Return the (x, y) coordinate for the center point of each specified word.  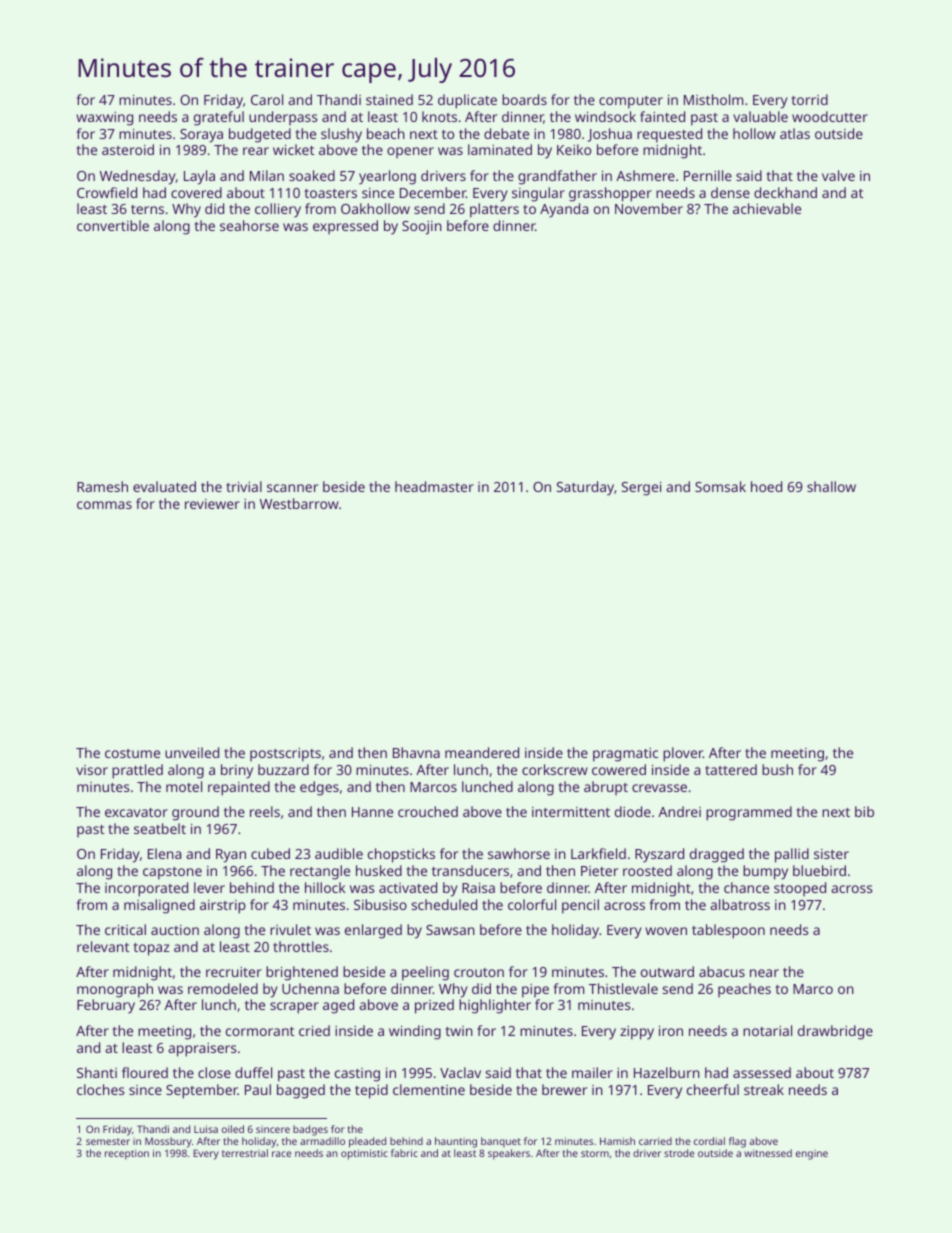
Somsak (720, 486)
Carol (267, 99)
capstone (172, 873)
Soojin (422, 228)
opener (410, 152)
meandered (482, 752)
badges (310, 1130)
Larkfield (598, 853)
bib (864, 811)
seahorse (249, 225)
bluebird (819, 870)
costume (132, 753)
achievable (767, 208)
